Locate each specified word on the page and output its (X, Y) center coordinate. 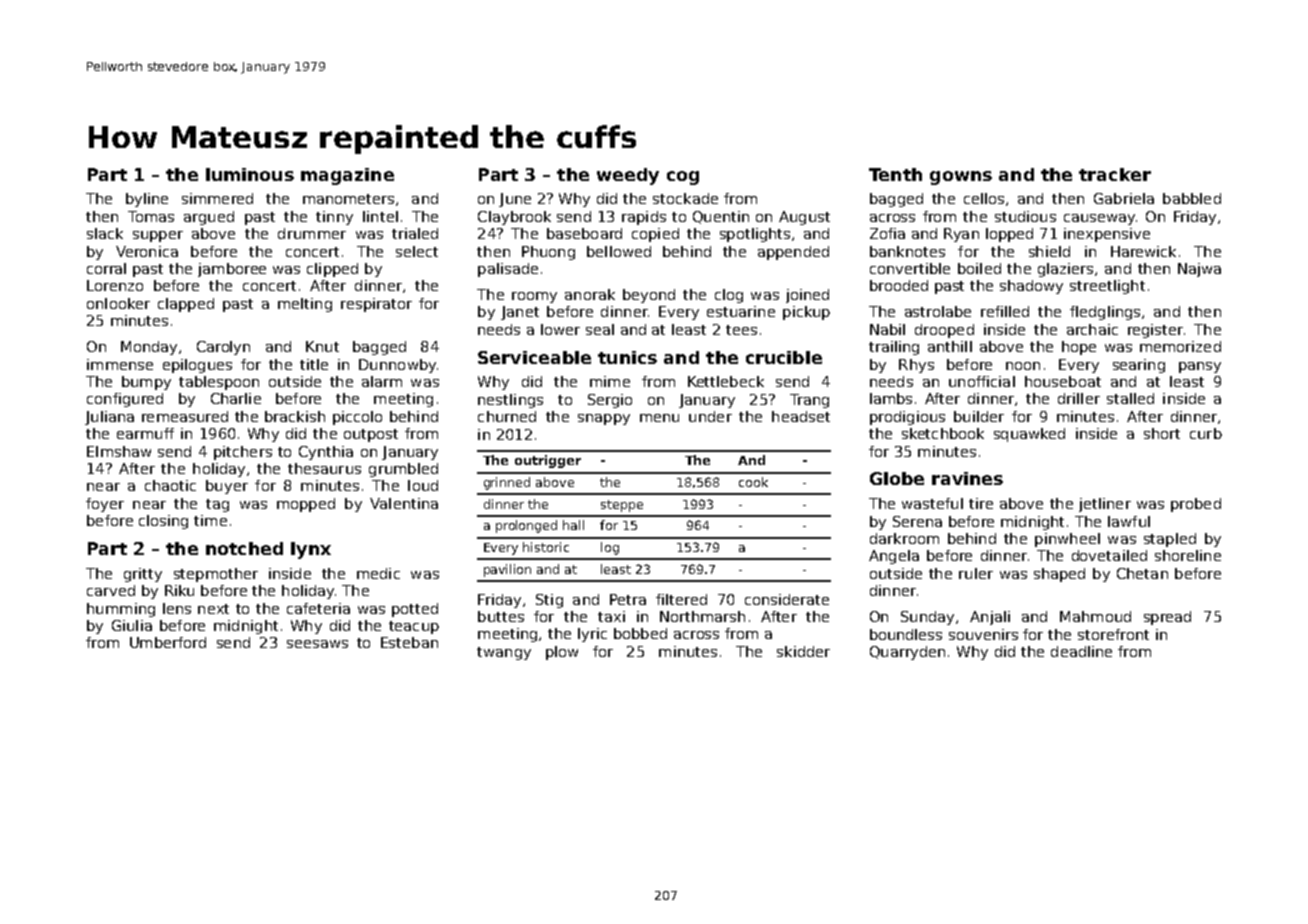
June (515, 200)
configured (125, 400)
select (417, 251)
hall (573, 525)
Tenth (895, 174)
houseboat (1063, 381)
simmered (217, 198)
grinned (507, 483)
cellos (984, 198)
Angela (894, 557)
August (804, 218)
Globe (897, 478)
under (710, 416)
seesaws (317, 644)
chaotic (170, 485)
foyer (105, 505)
